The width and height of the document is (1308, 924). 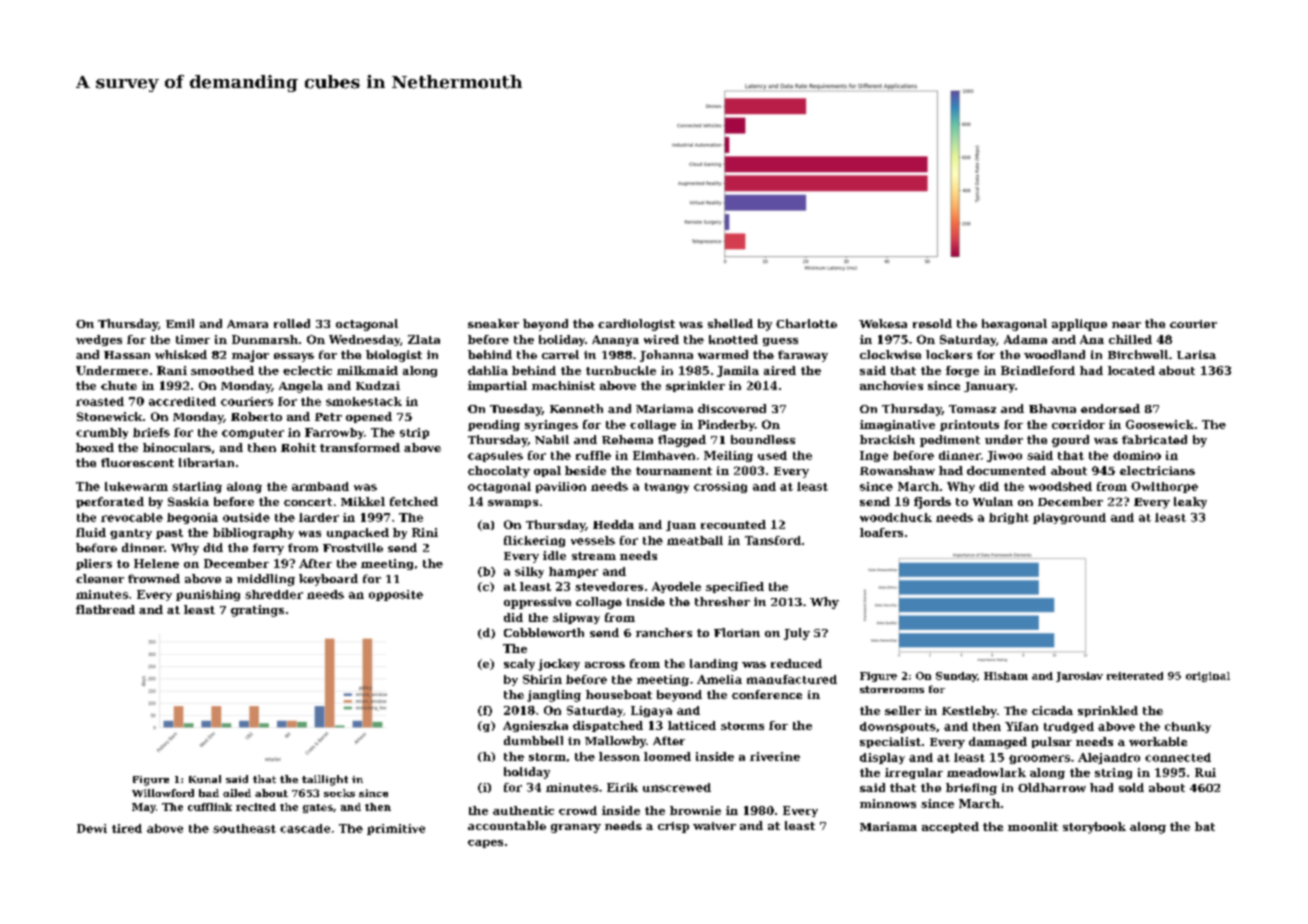 What do you see at coordinates (180, 323) in the document?
I see `Emil` at bounding box center [180, 323].
